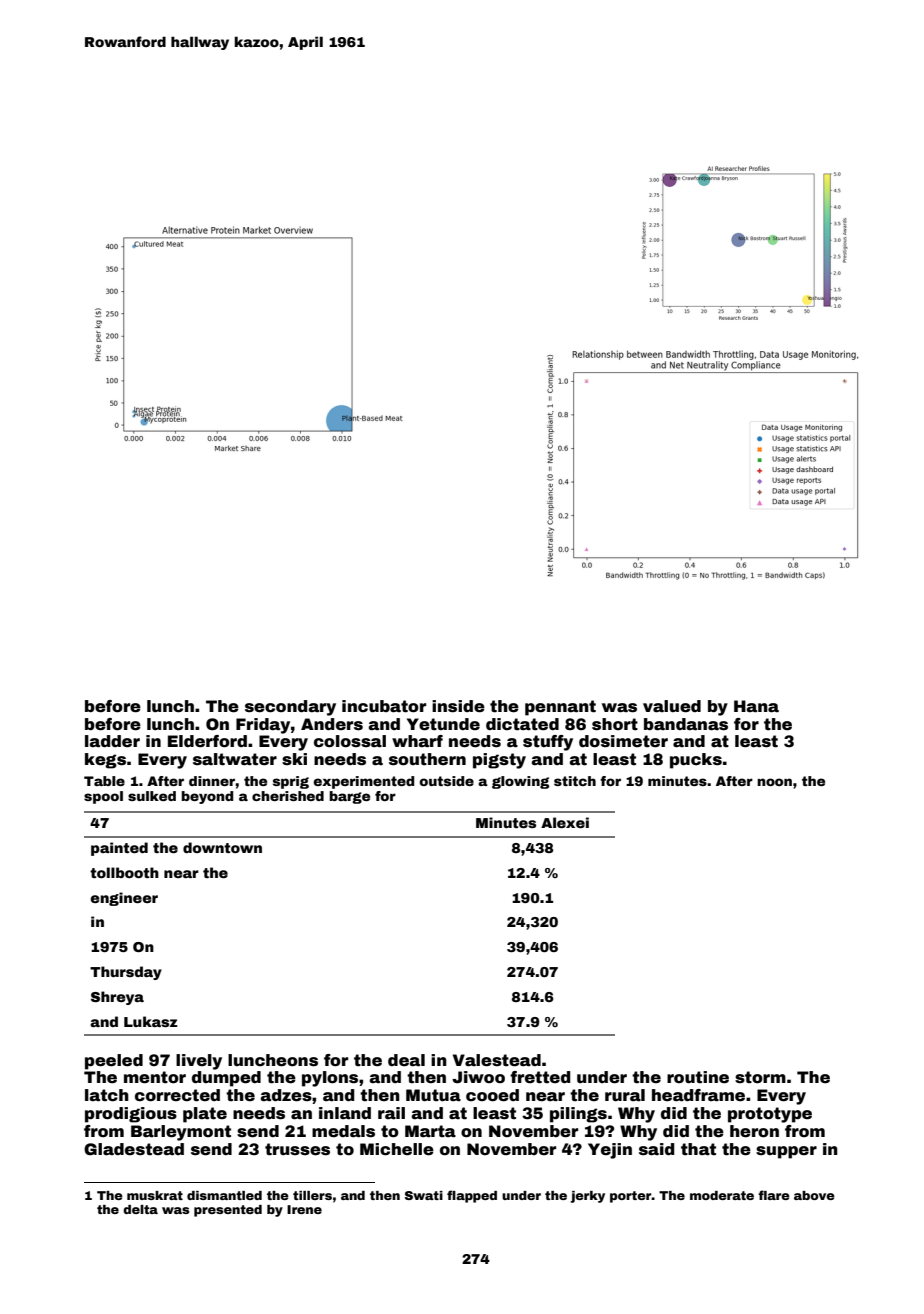 This screenshot has width=924, height=1314. Describe the element at coordinates (458, 706) in the screenshot. I see `inside` at that location.
